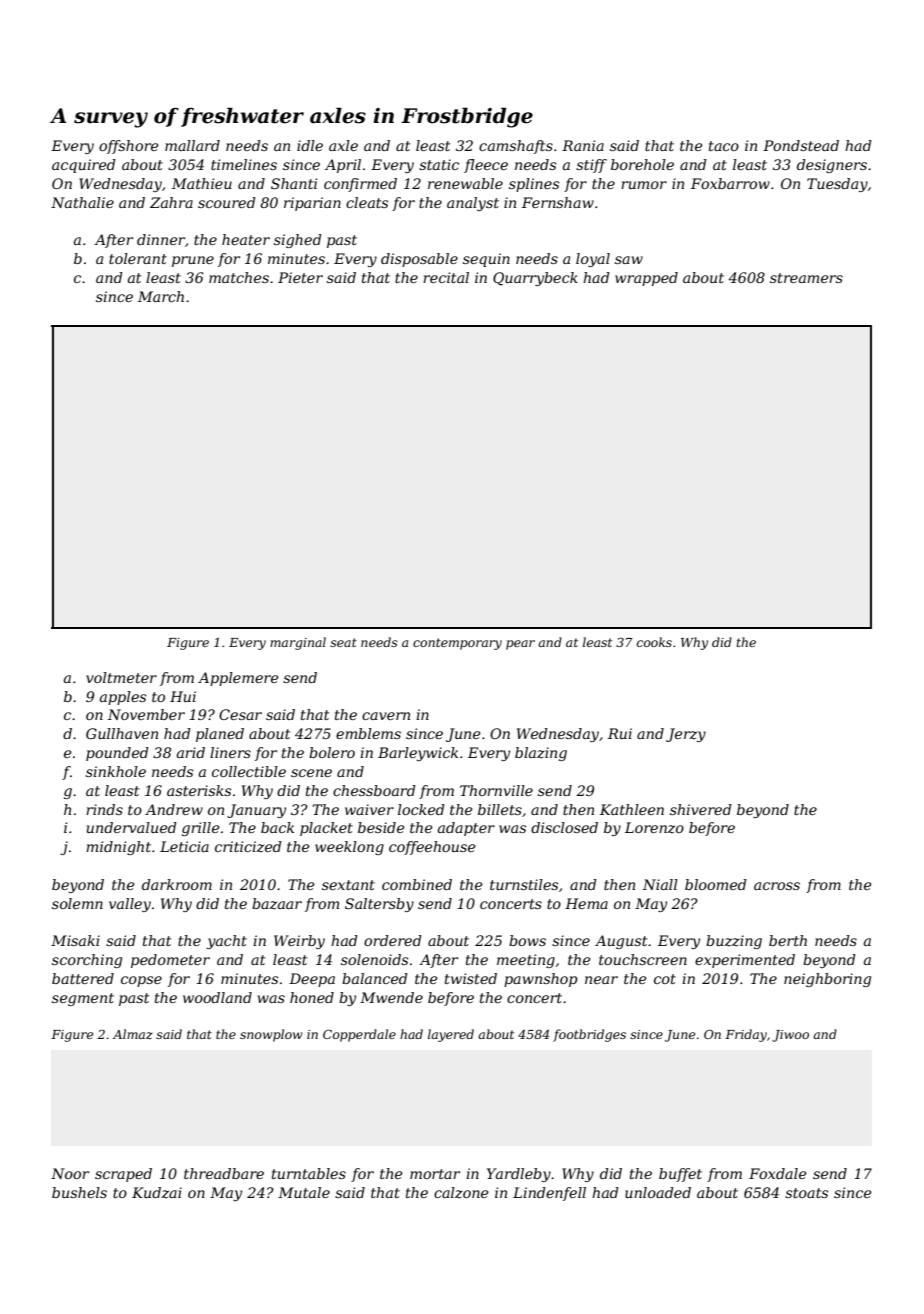  I want to click on cooks, so click(654, 642).
